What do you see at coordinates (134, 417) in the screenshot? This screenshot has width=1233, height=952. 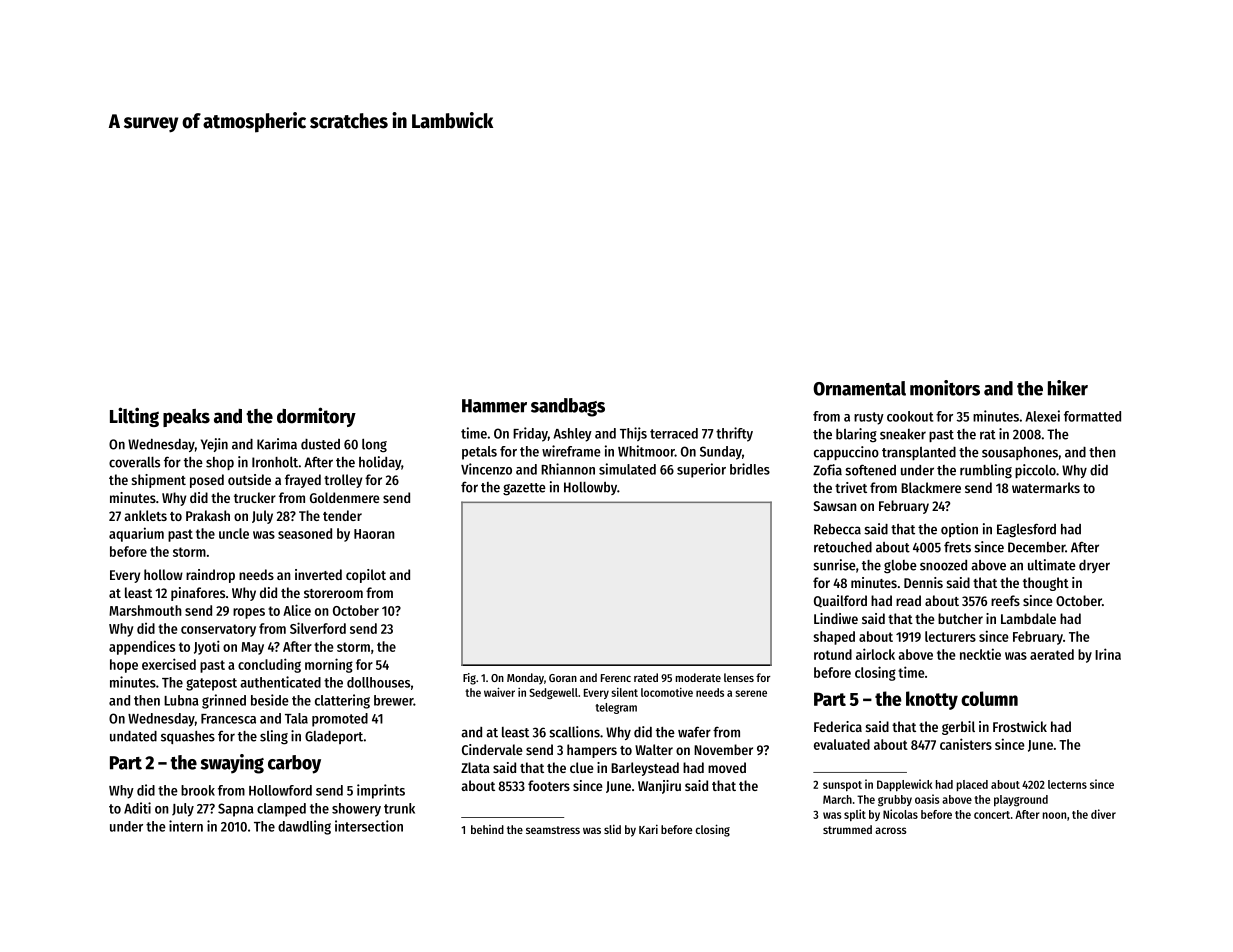 I see `Lilting` at bounding box center [134, 417].
